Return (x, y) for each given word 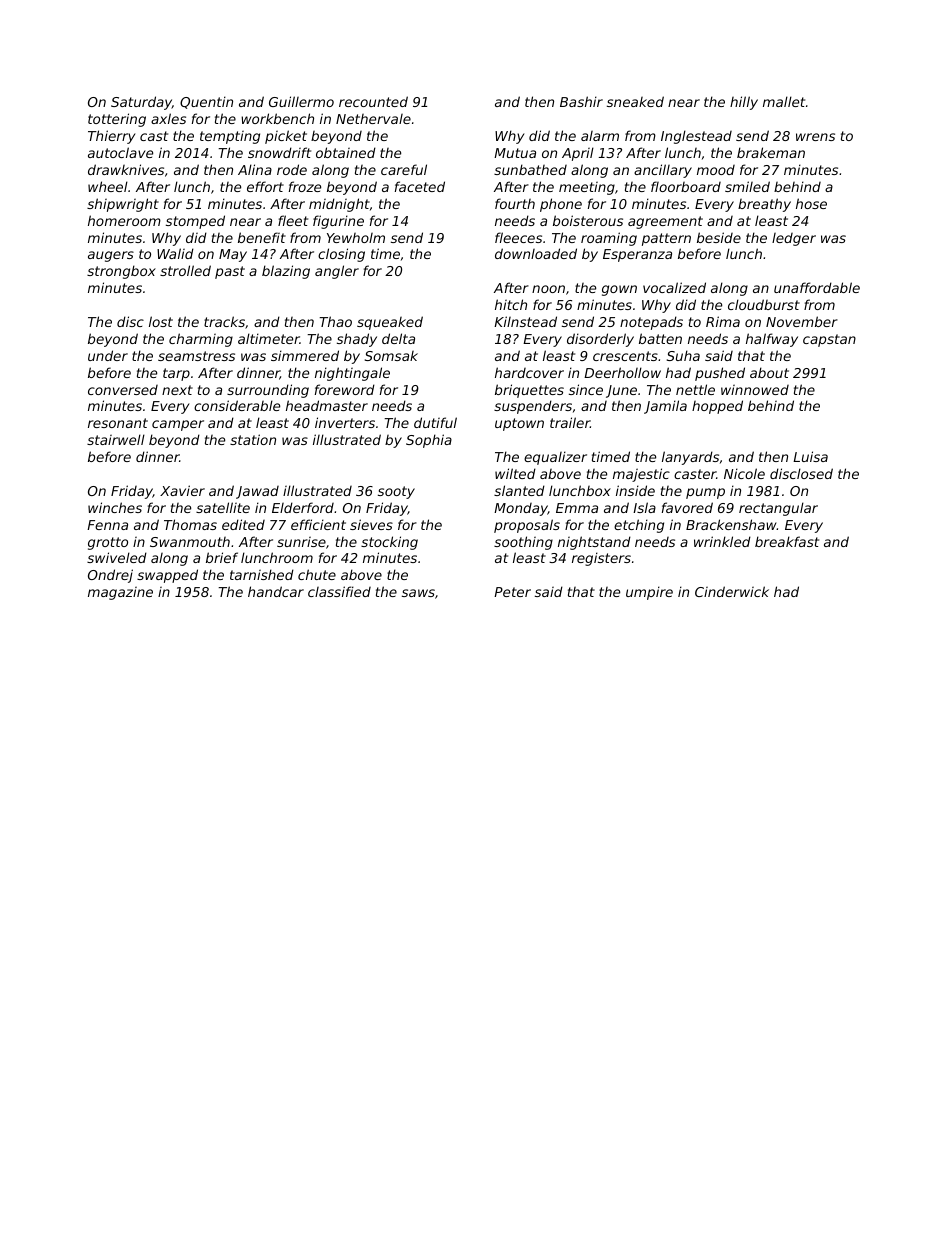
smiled (747, 186)
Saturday (141, 103)
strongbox (121, 272)
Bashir (581, 101)
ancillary (663, 171)
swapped (167, 576)
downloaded (536, 253)
